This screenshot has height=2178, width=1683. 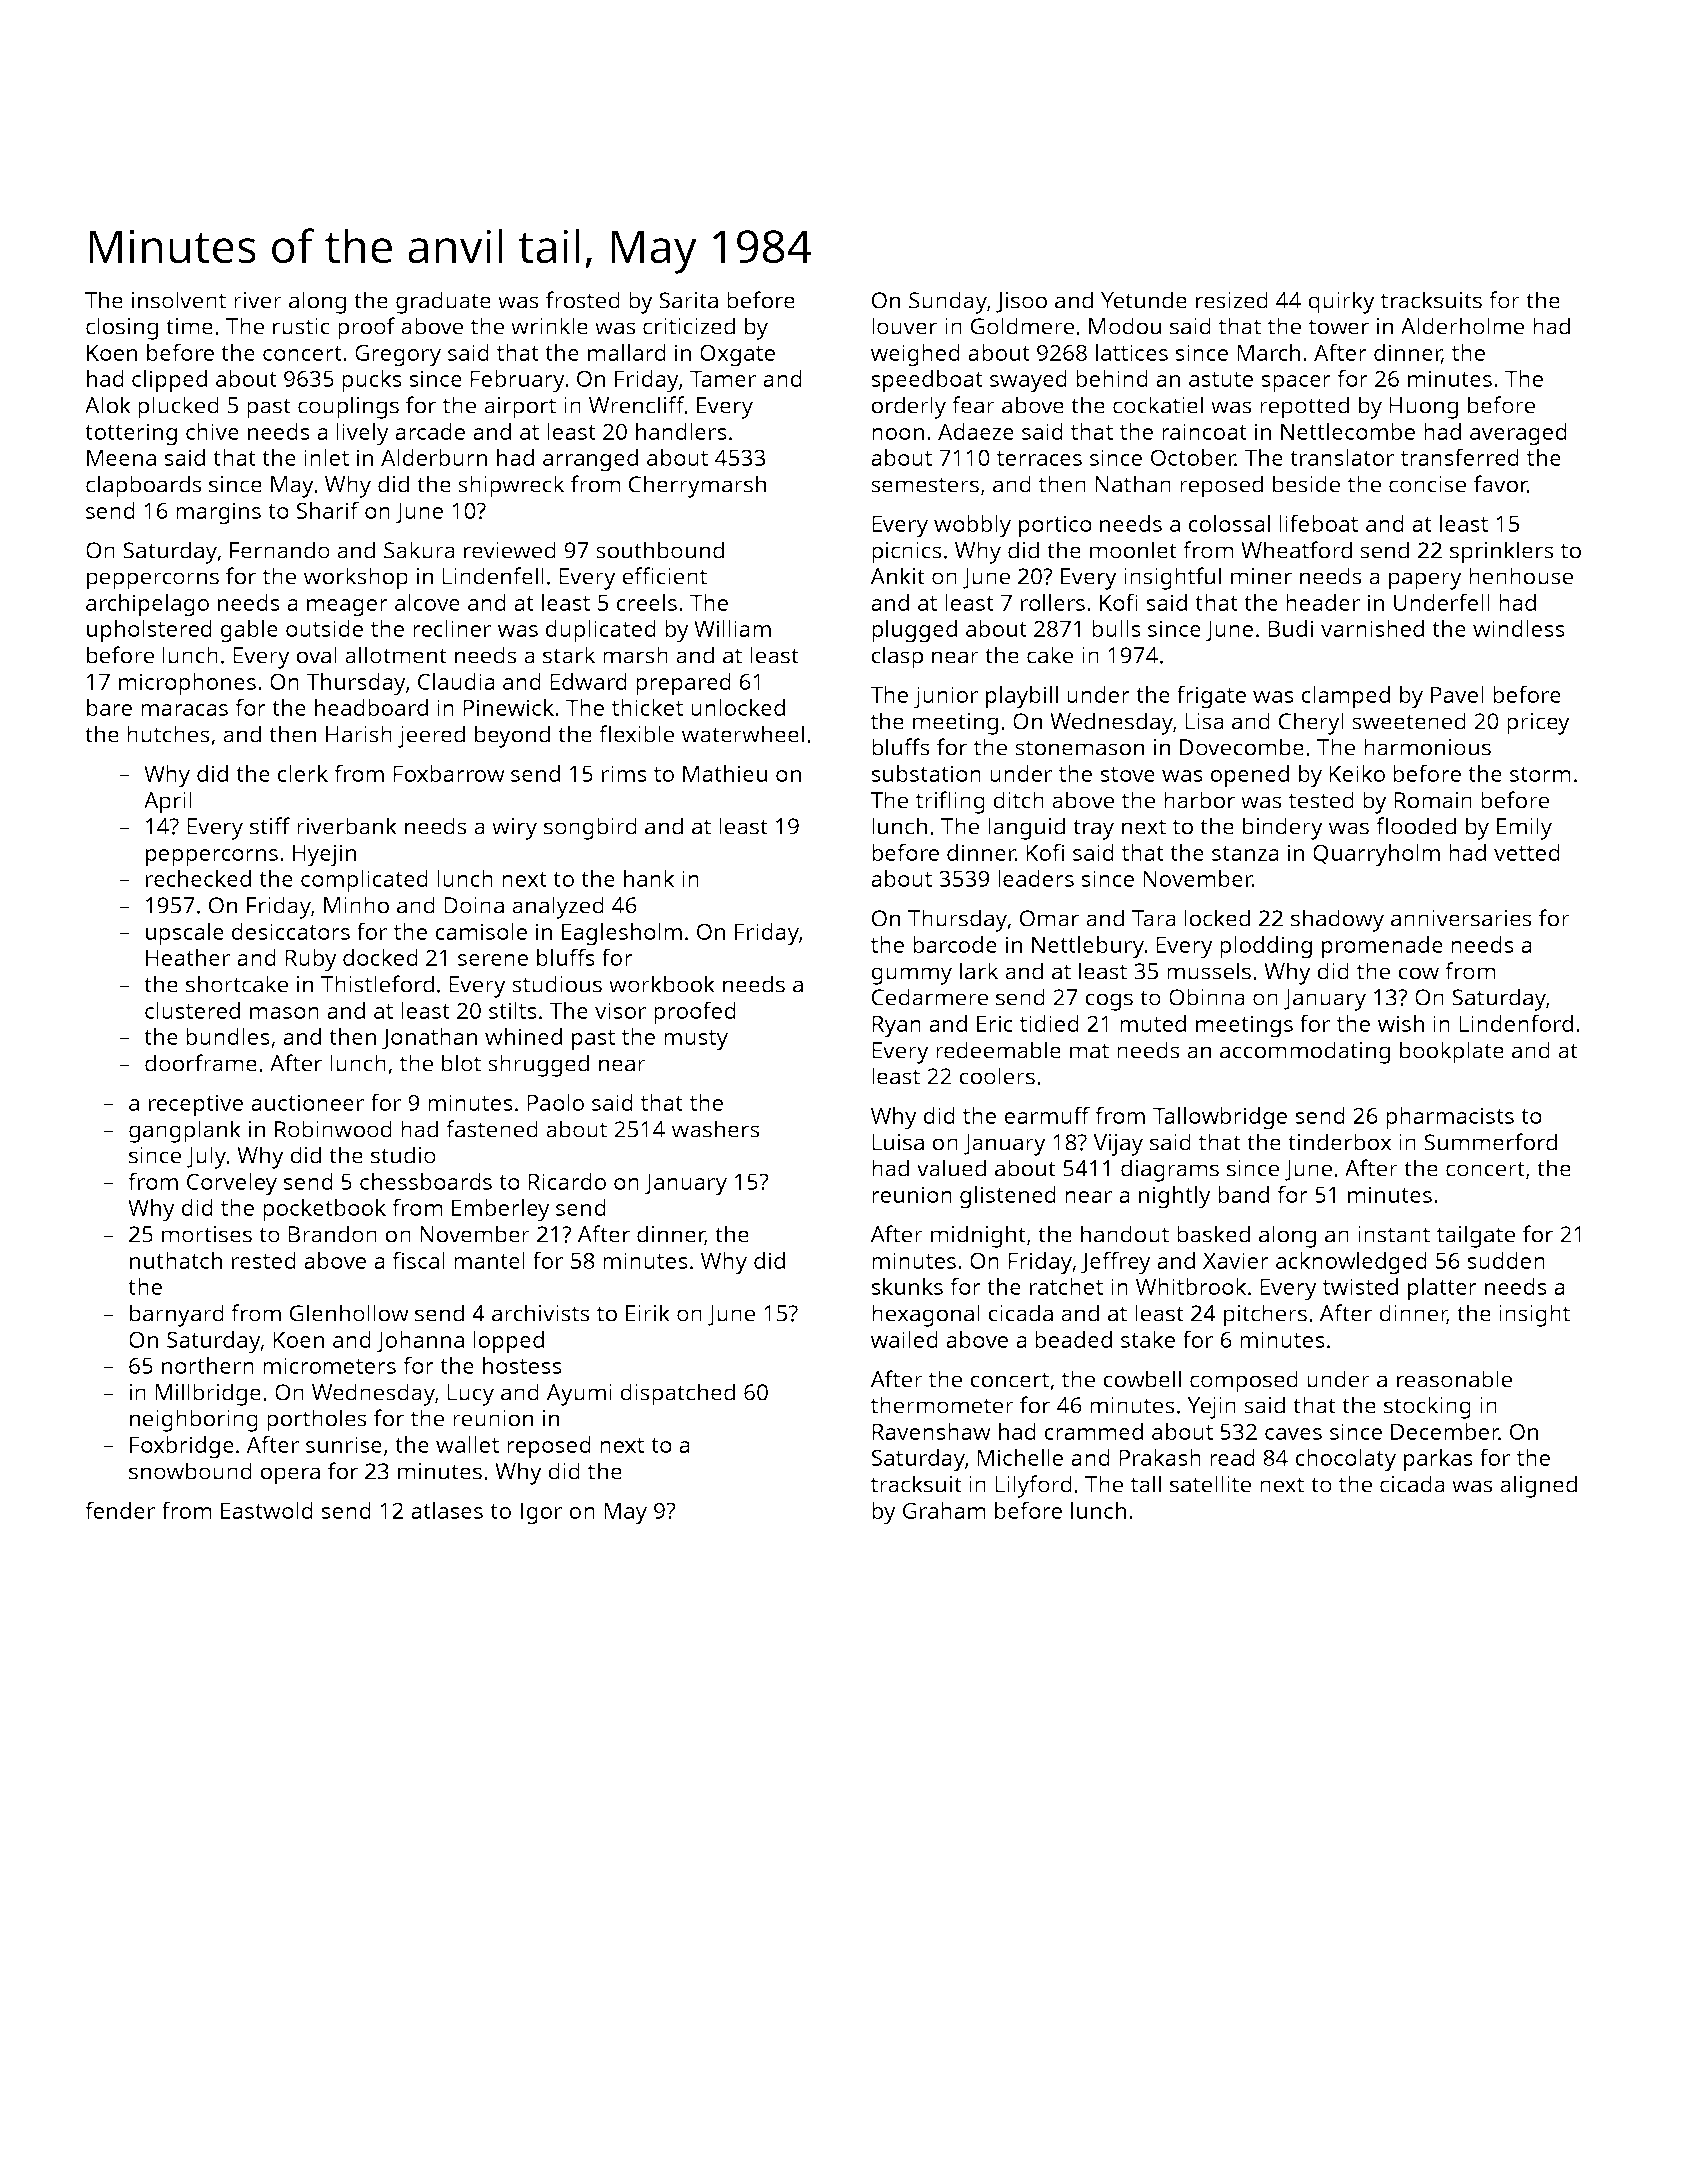 What do you see at coordinates (1154, 918) in the screenshot?
I see `Tara` at bounding box center [1154, 918].
